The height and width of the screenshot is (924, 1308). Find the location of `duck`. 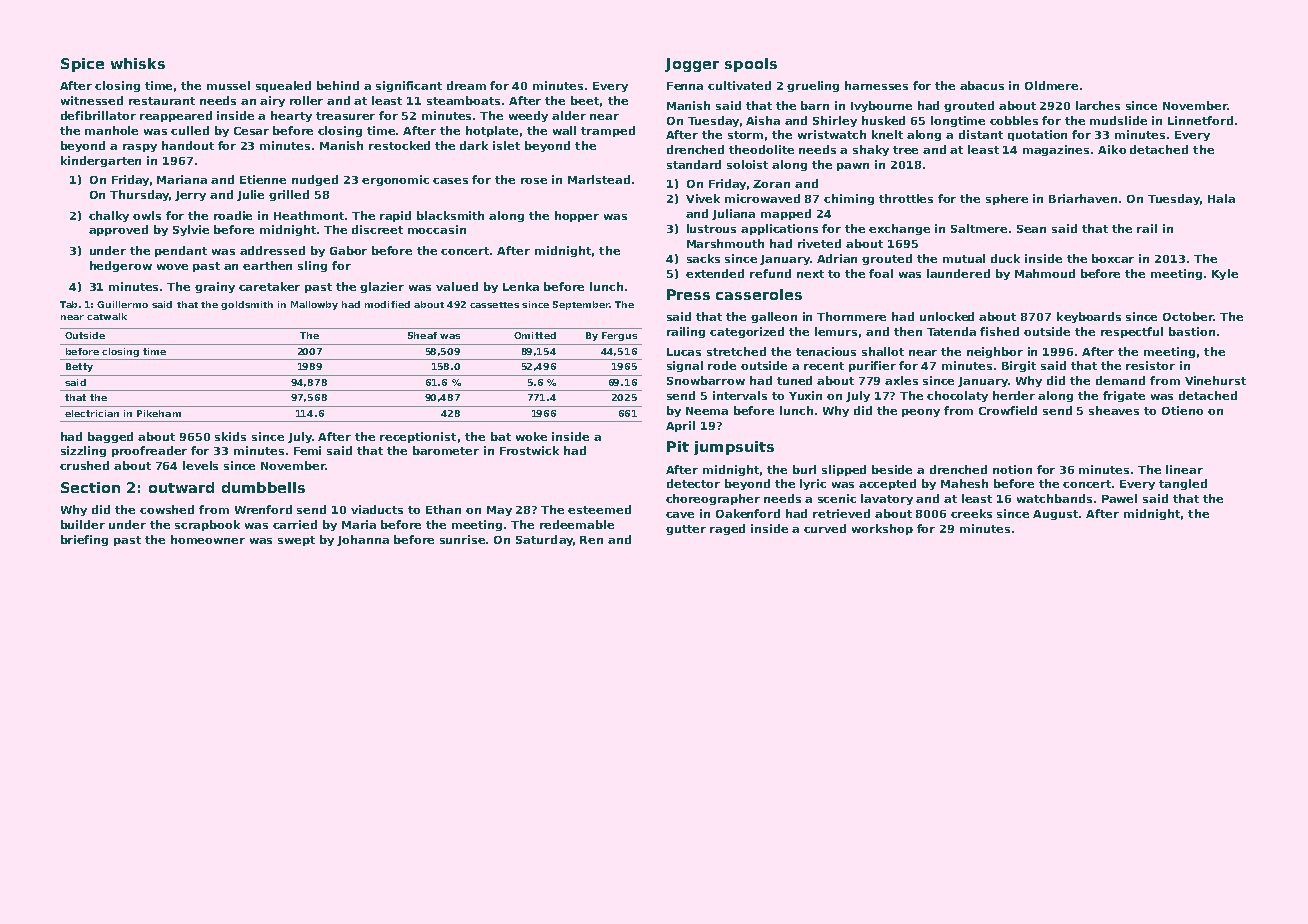

duck is located at coordinates (1005, 258).
